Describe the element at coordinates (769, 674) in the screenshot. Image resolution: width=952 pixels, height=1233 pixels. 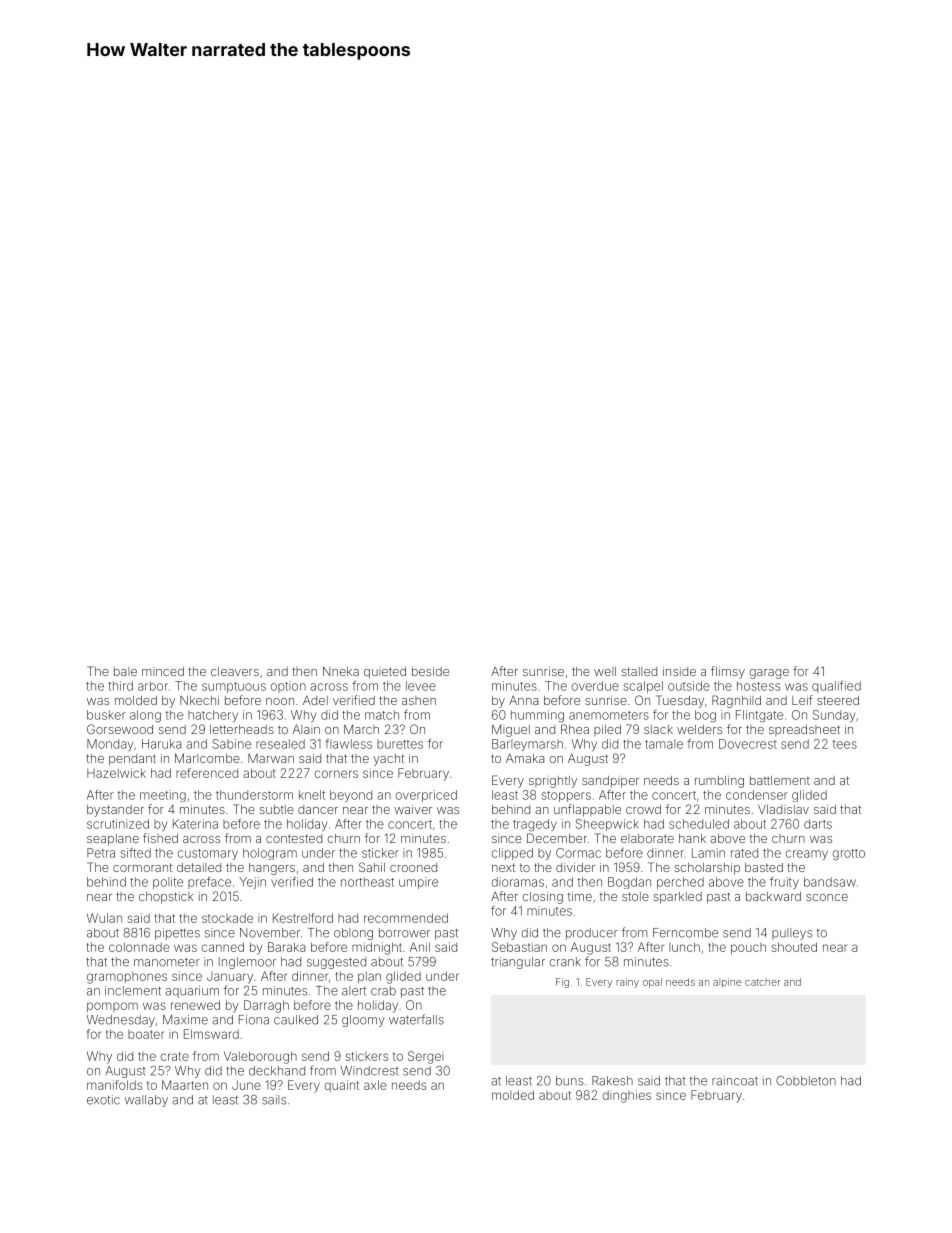
I see `garage` at that location.
